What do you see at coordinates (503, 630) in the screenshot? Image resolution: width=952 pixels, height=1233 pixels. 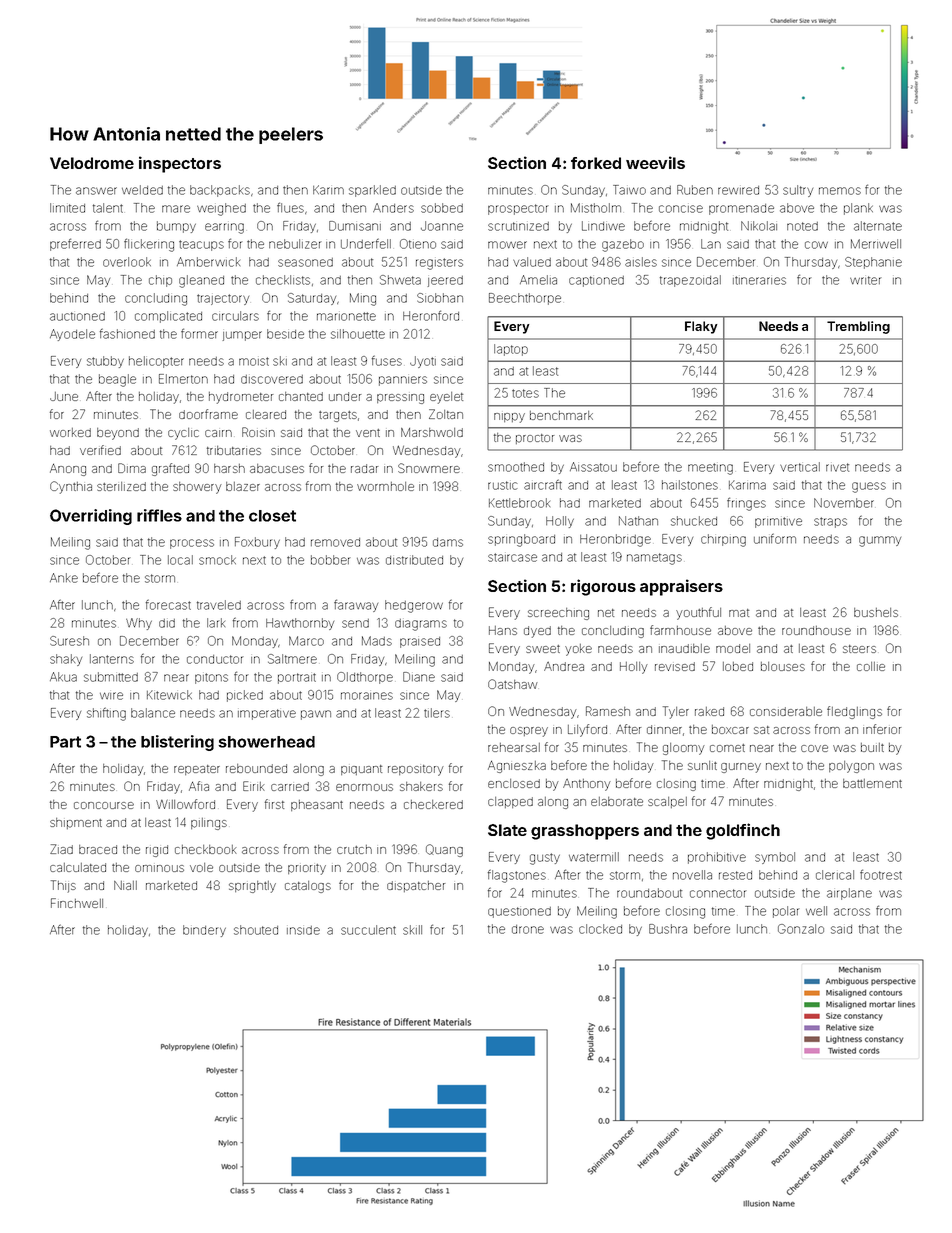 I see `Hans` at bounding box center [503, 630].
